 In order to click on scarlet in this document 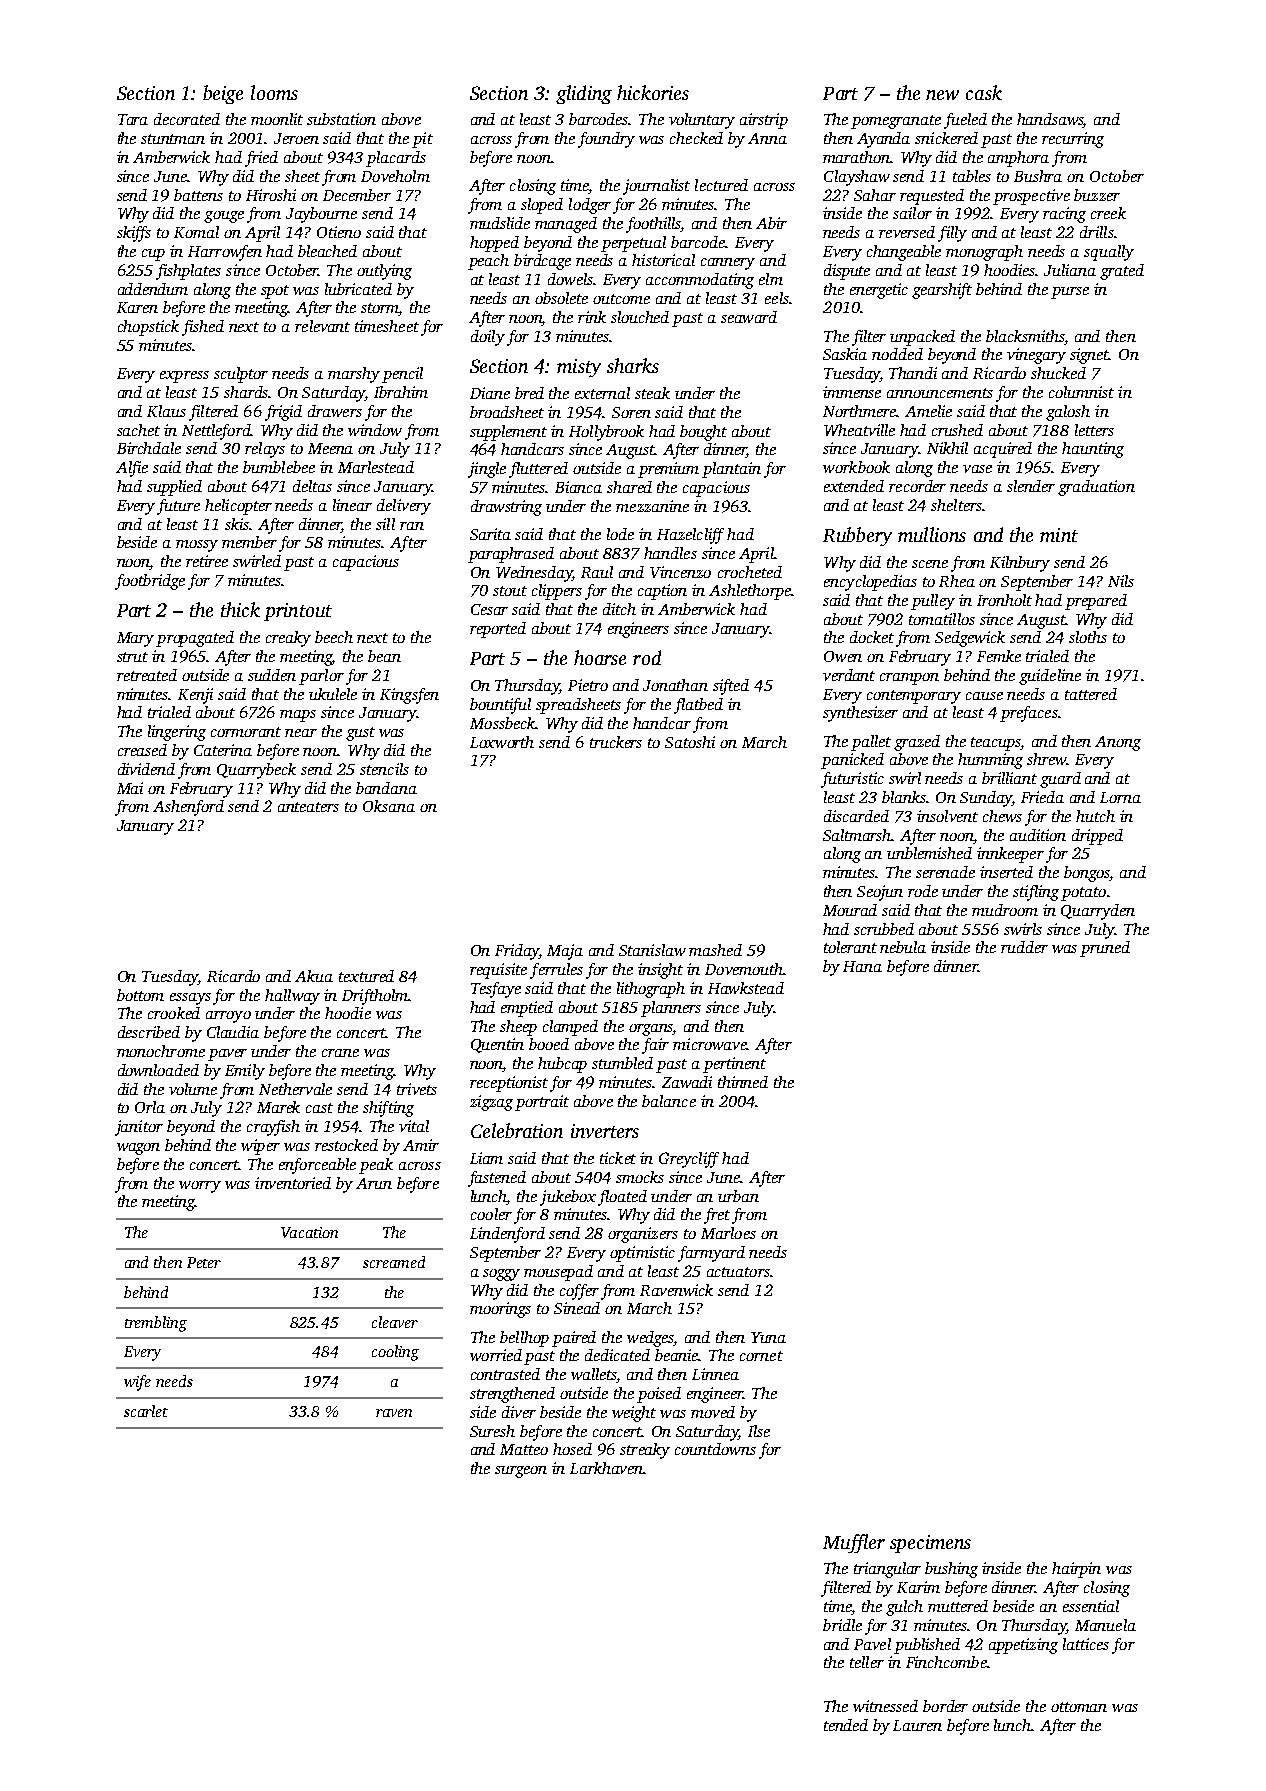, I will do `click(146, 1411)`.
